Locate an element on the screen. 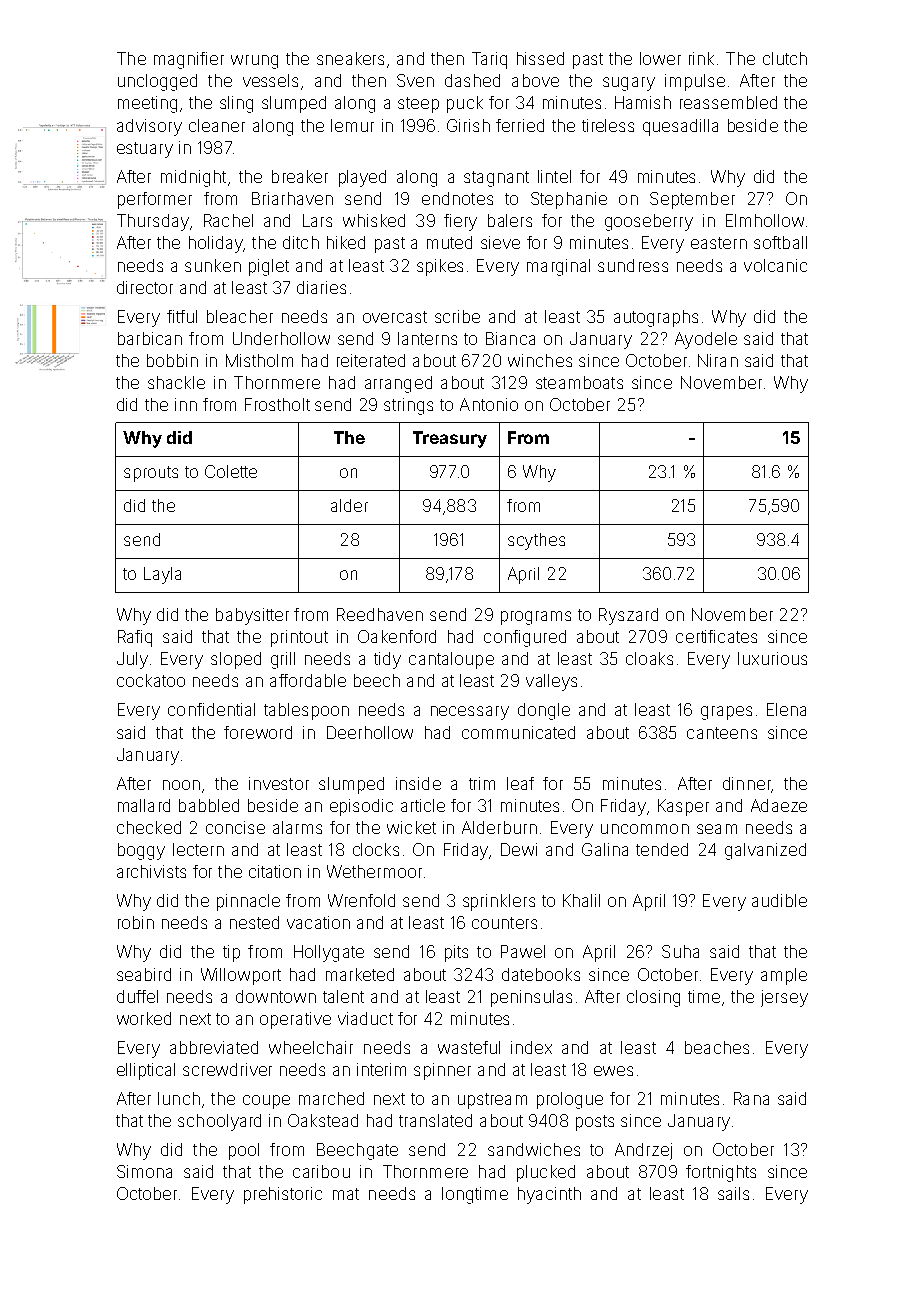  archivists is located at coordinates (151, 871).
